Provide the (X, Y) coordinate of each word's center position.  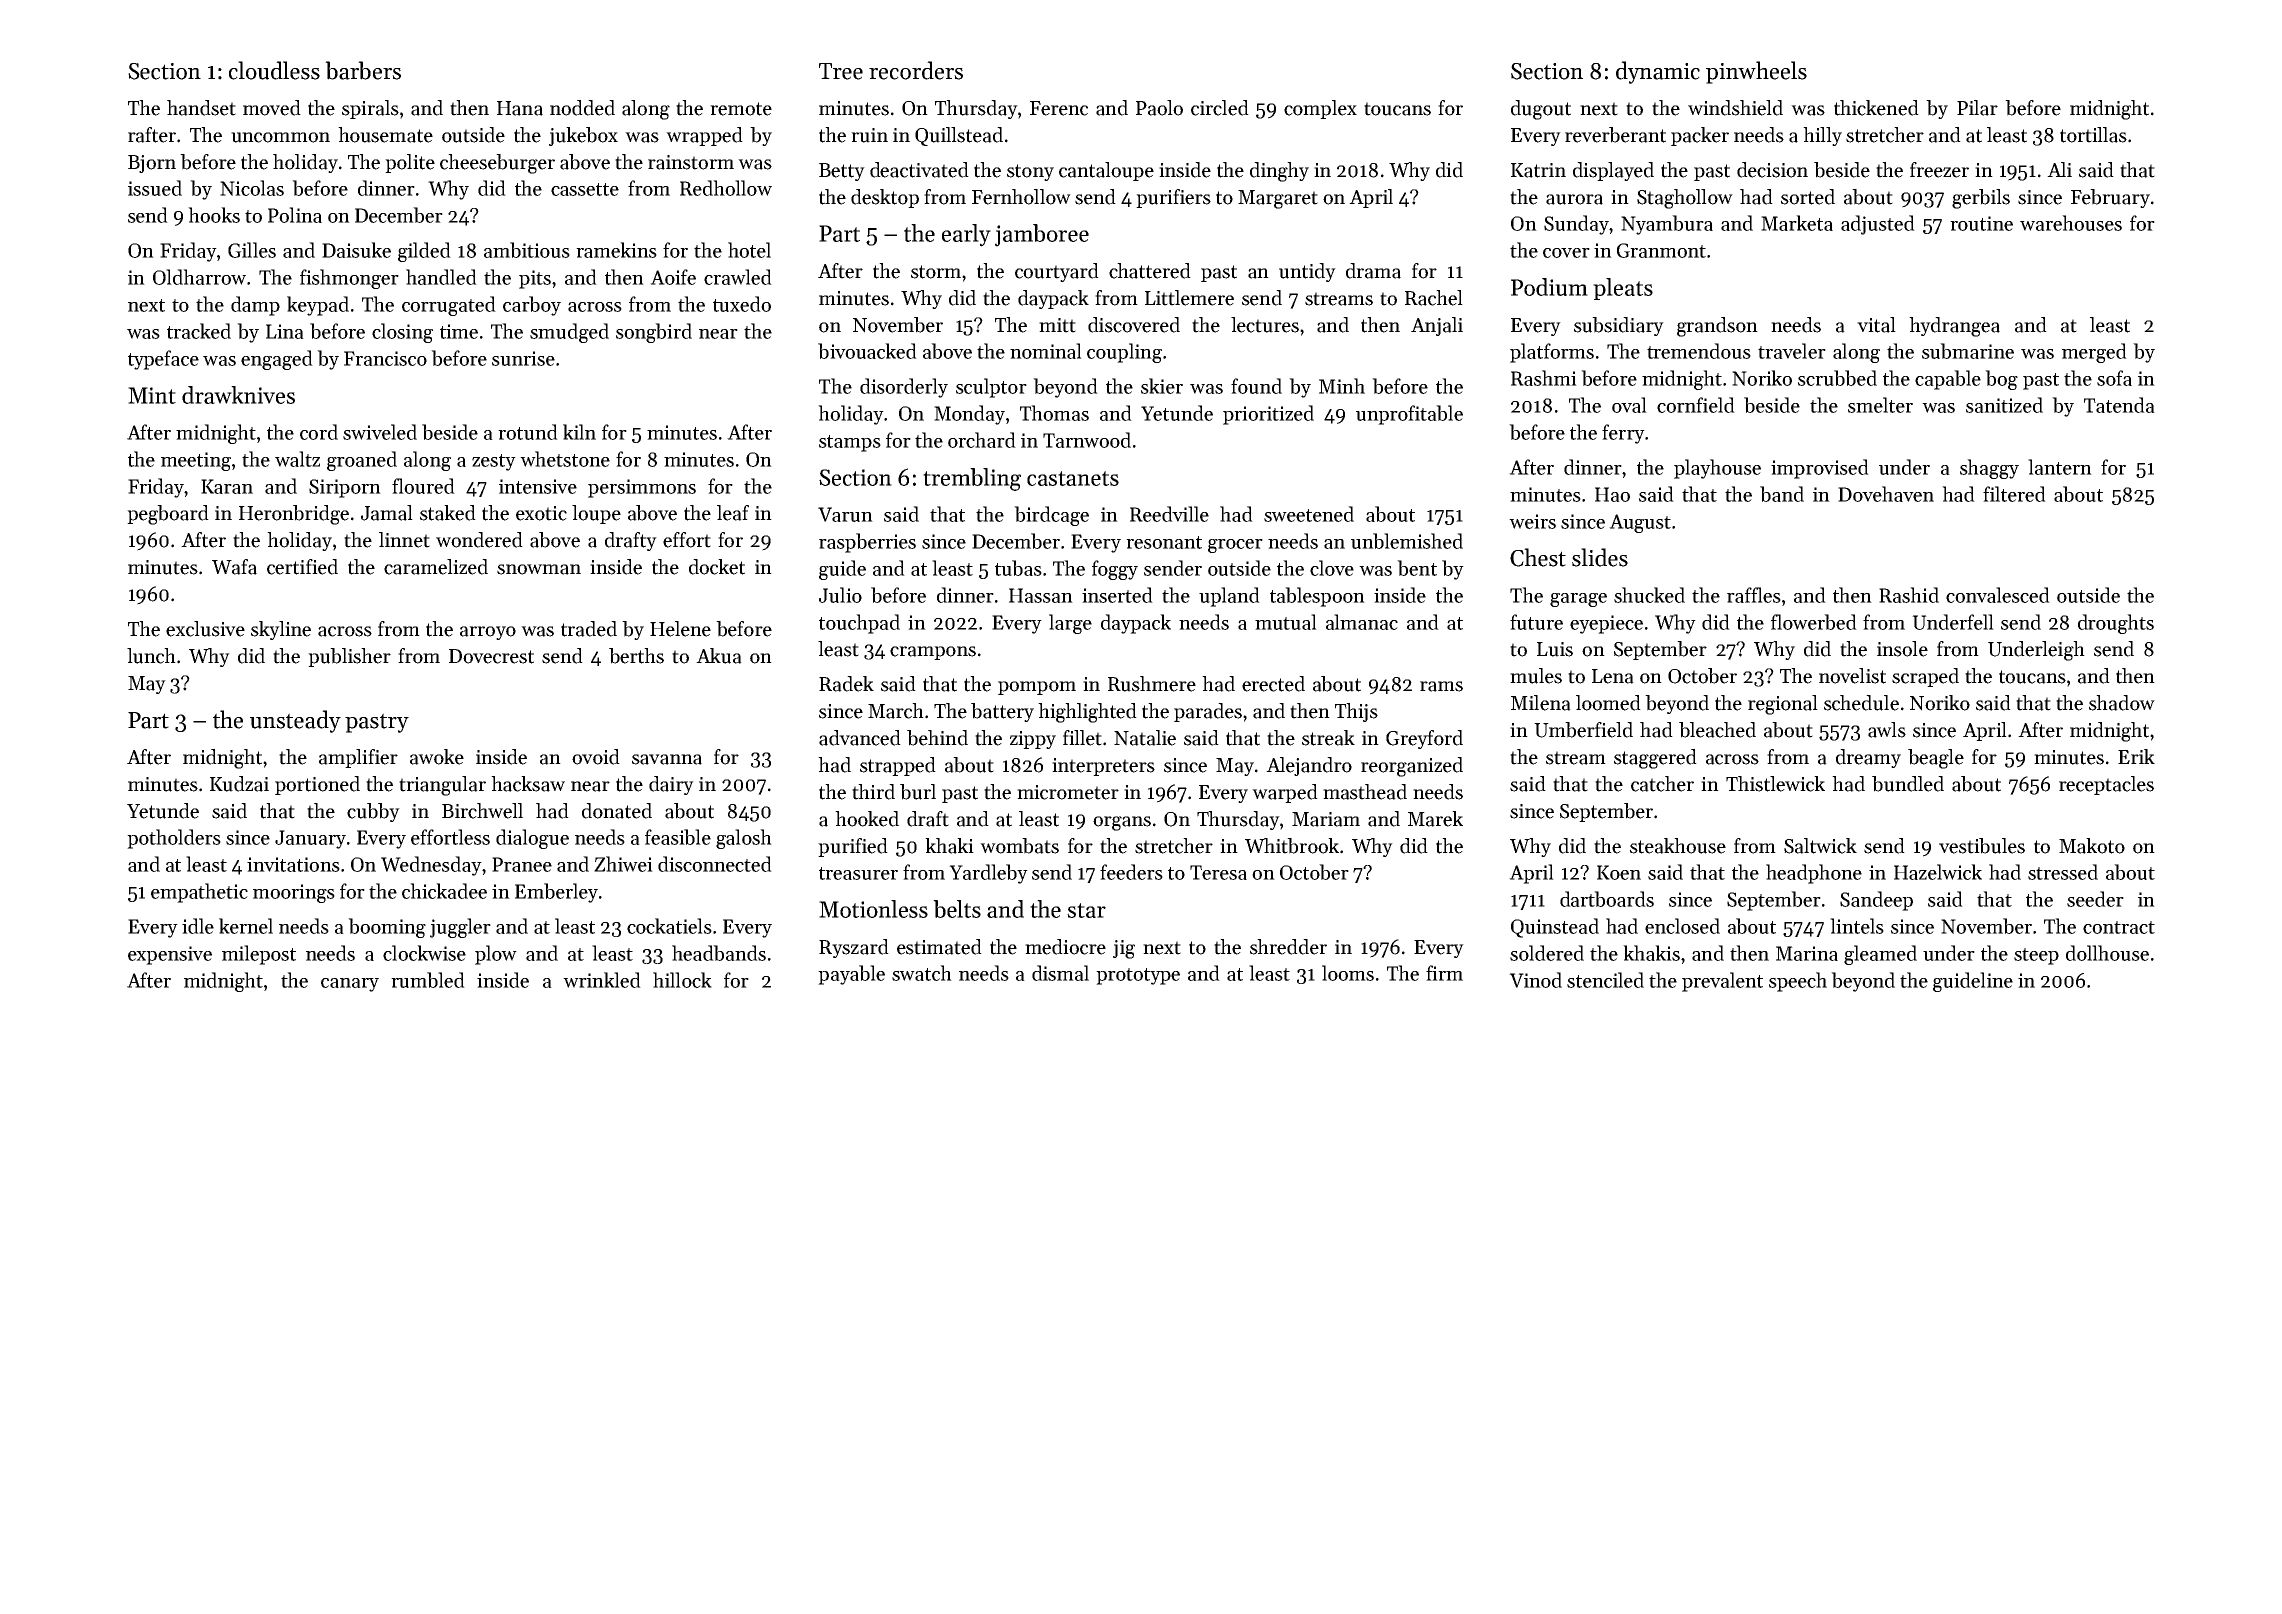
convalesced (1998, 595)
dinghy (1279, 172)
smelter (1880, 405)
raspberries (867, 543)
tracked (199, 331)
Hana (520, 108)
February (2110, 198)
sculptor (991, 388)
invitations (293, 864)
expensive (170, 955)
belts (957, 909)
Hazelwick (1938, 872)
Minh (1342, 386)
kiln (579, 432)
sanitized (2004, 405)
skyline (281, 630)
